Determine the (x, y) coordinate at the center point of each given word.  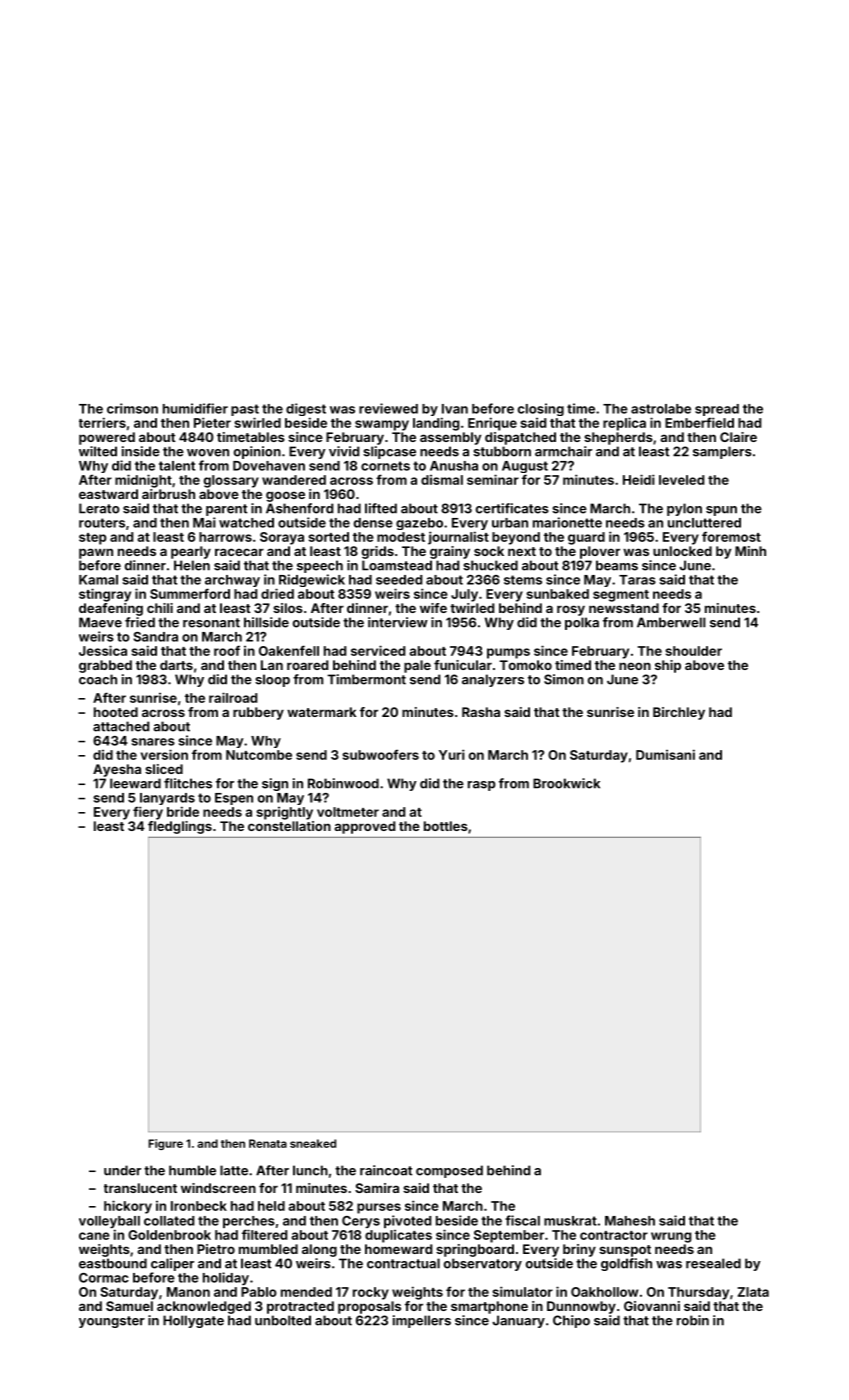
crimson (132, 408)
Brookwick (566, 783)
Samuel (129, 1306)
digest (306, 409)
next (522, 551)
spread (717, 410)
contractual (403, 1263)
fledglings (180, 827)
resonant (211, 623)
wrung (671, 1237)
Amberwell (671, 622)
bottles (446, 826)
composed (449, 1171)
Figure (165, 1144)
